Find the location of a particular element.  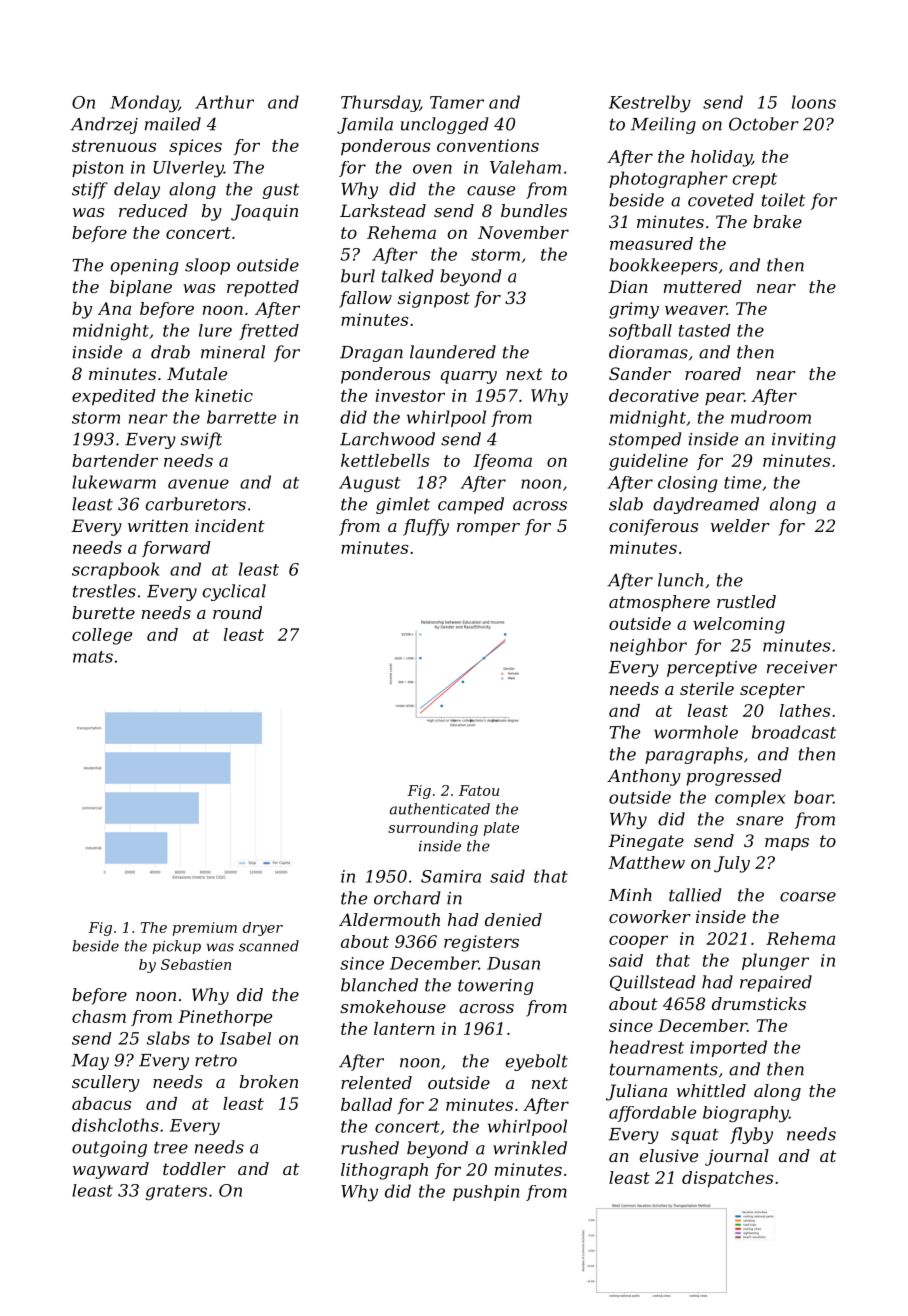

incident is located at coordinates (230, 525).
